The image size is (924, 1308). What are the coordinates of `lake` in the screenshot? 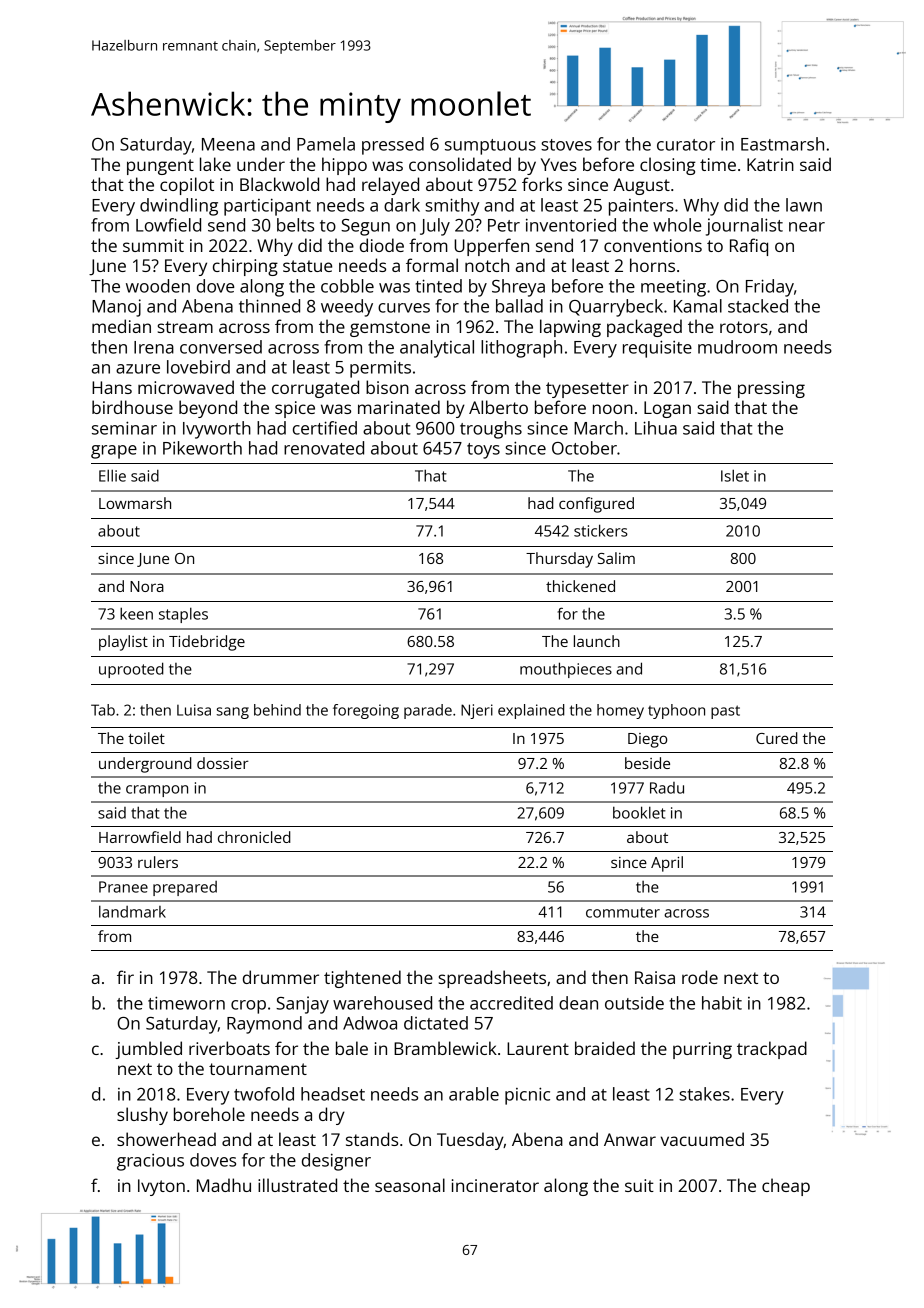 It's located at (215, 164).
